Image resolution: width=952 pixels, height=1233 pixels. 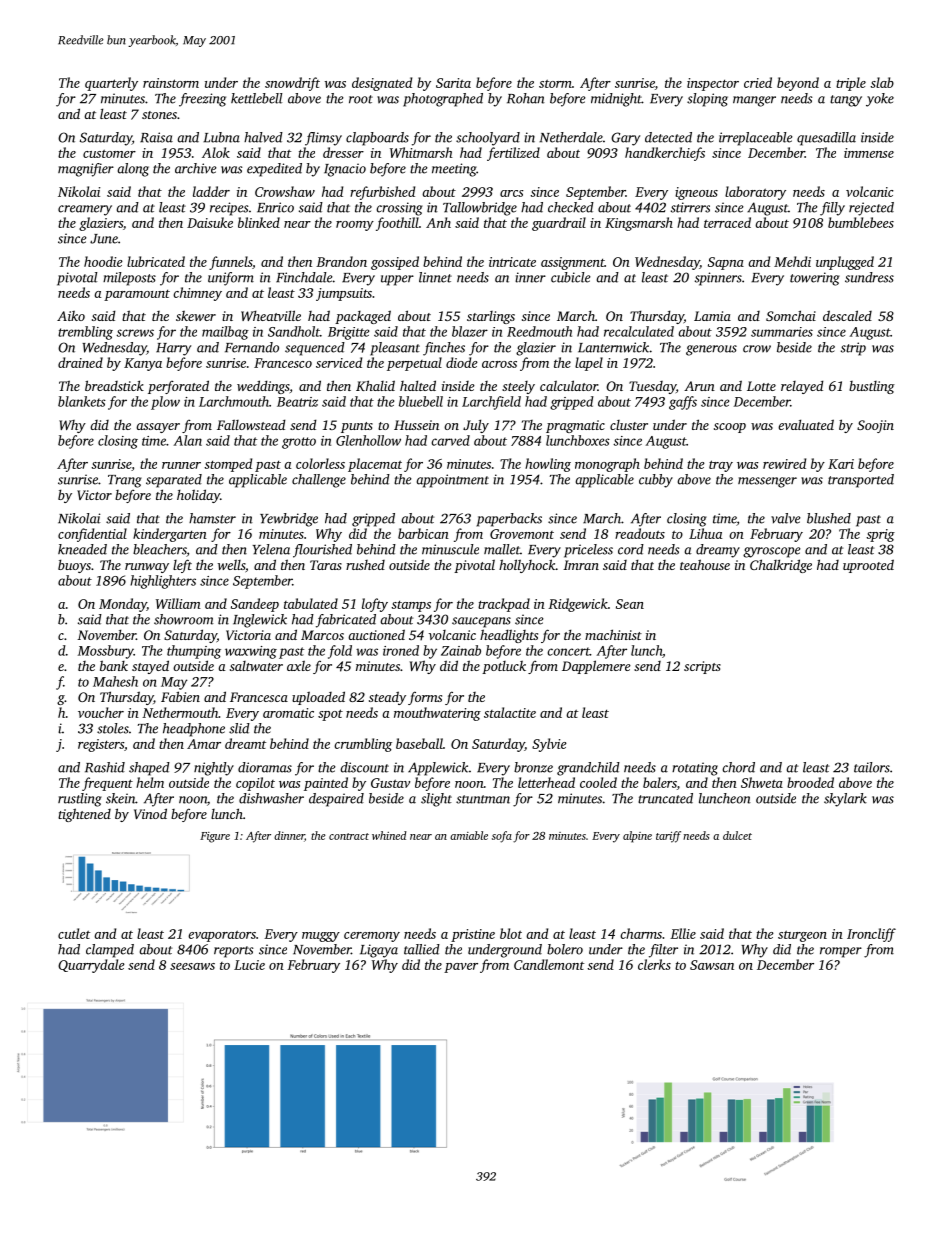 I want to click on Lucie, so click(x=249, y=965).
